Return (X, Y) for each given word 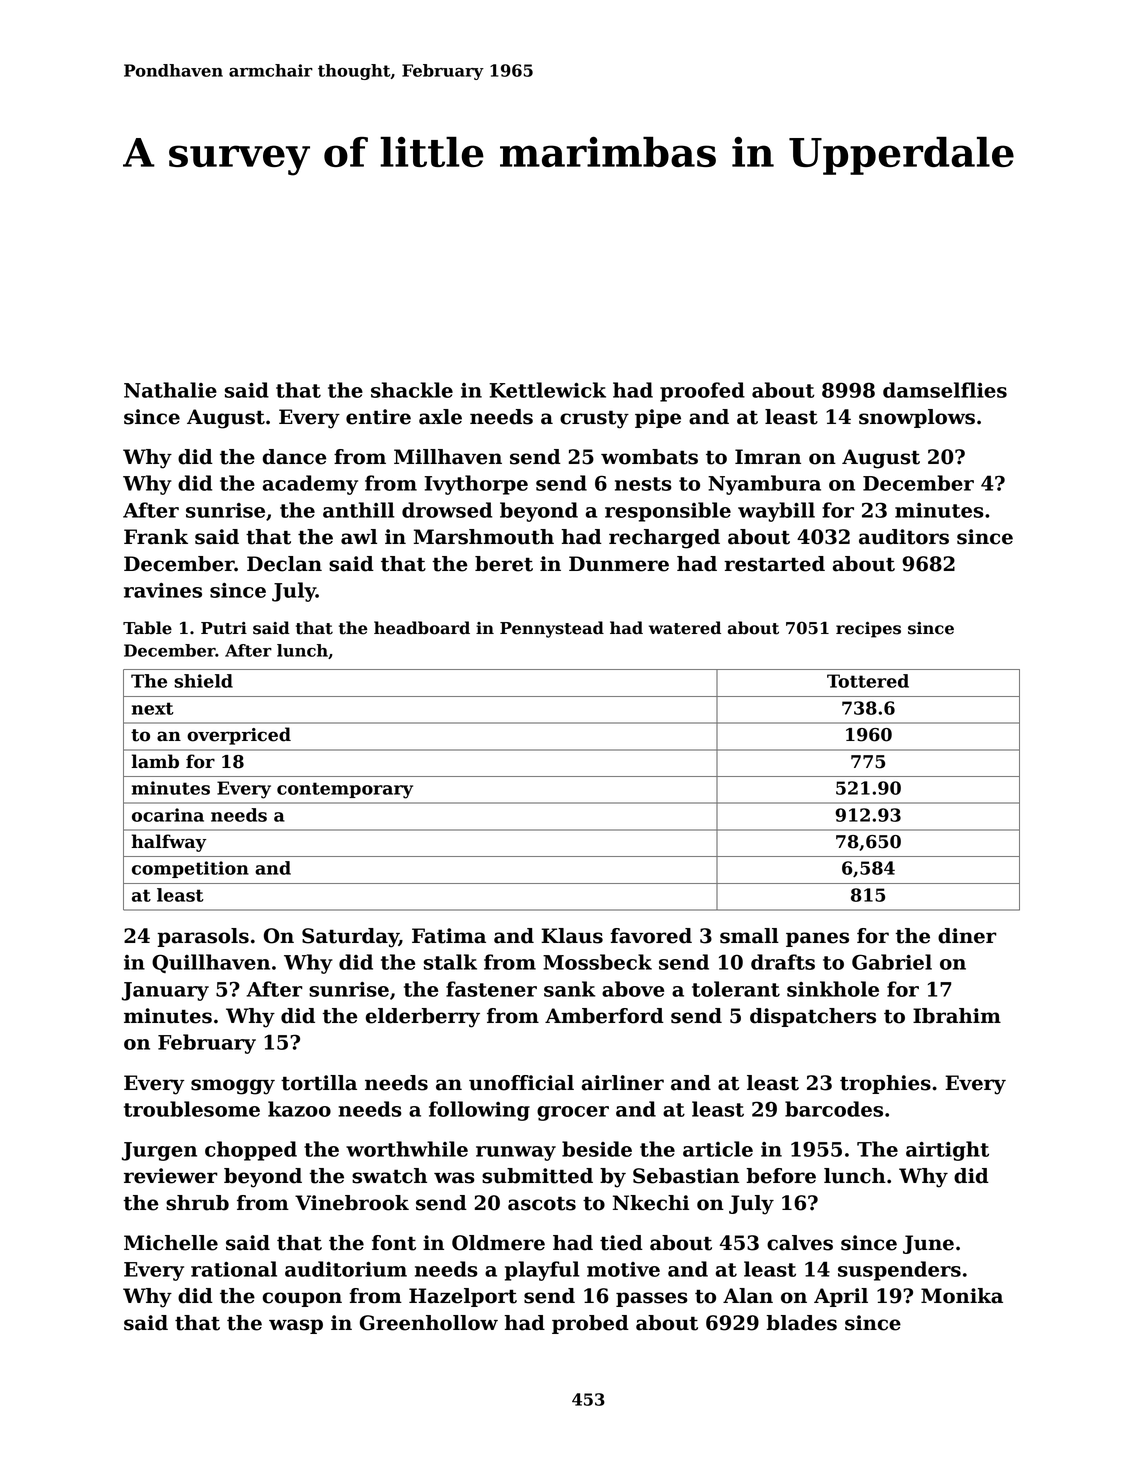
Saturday (350, 938)
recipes (868, 630)
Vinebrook (352, 1203)
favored (651, 936)
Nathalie (170, 390)
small (749, 936)
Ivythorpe (476, 485)
